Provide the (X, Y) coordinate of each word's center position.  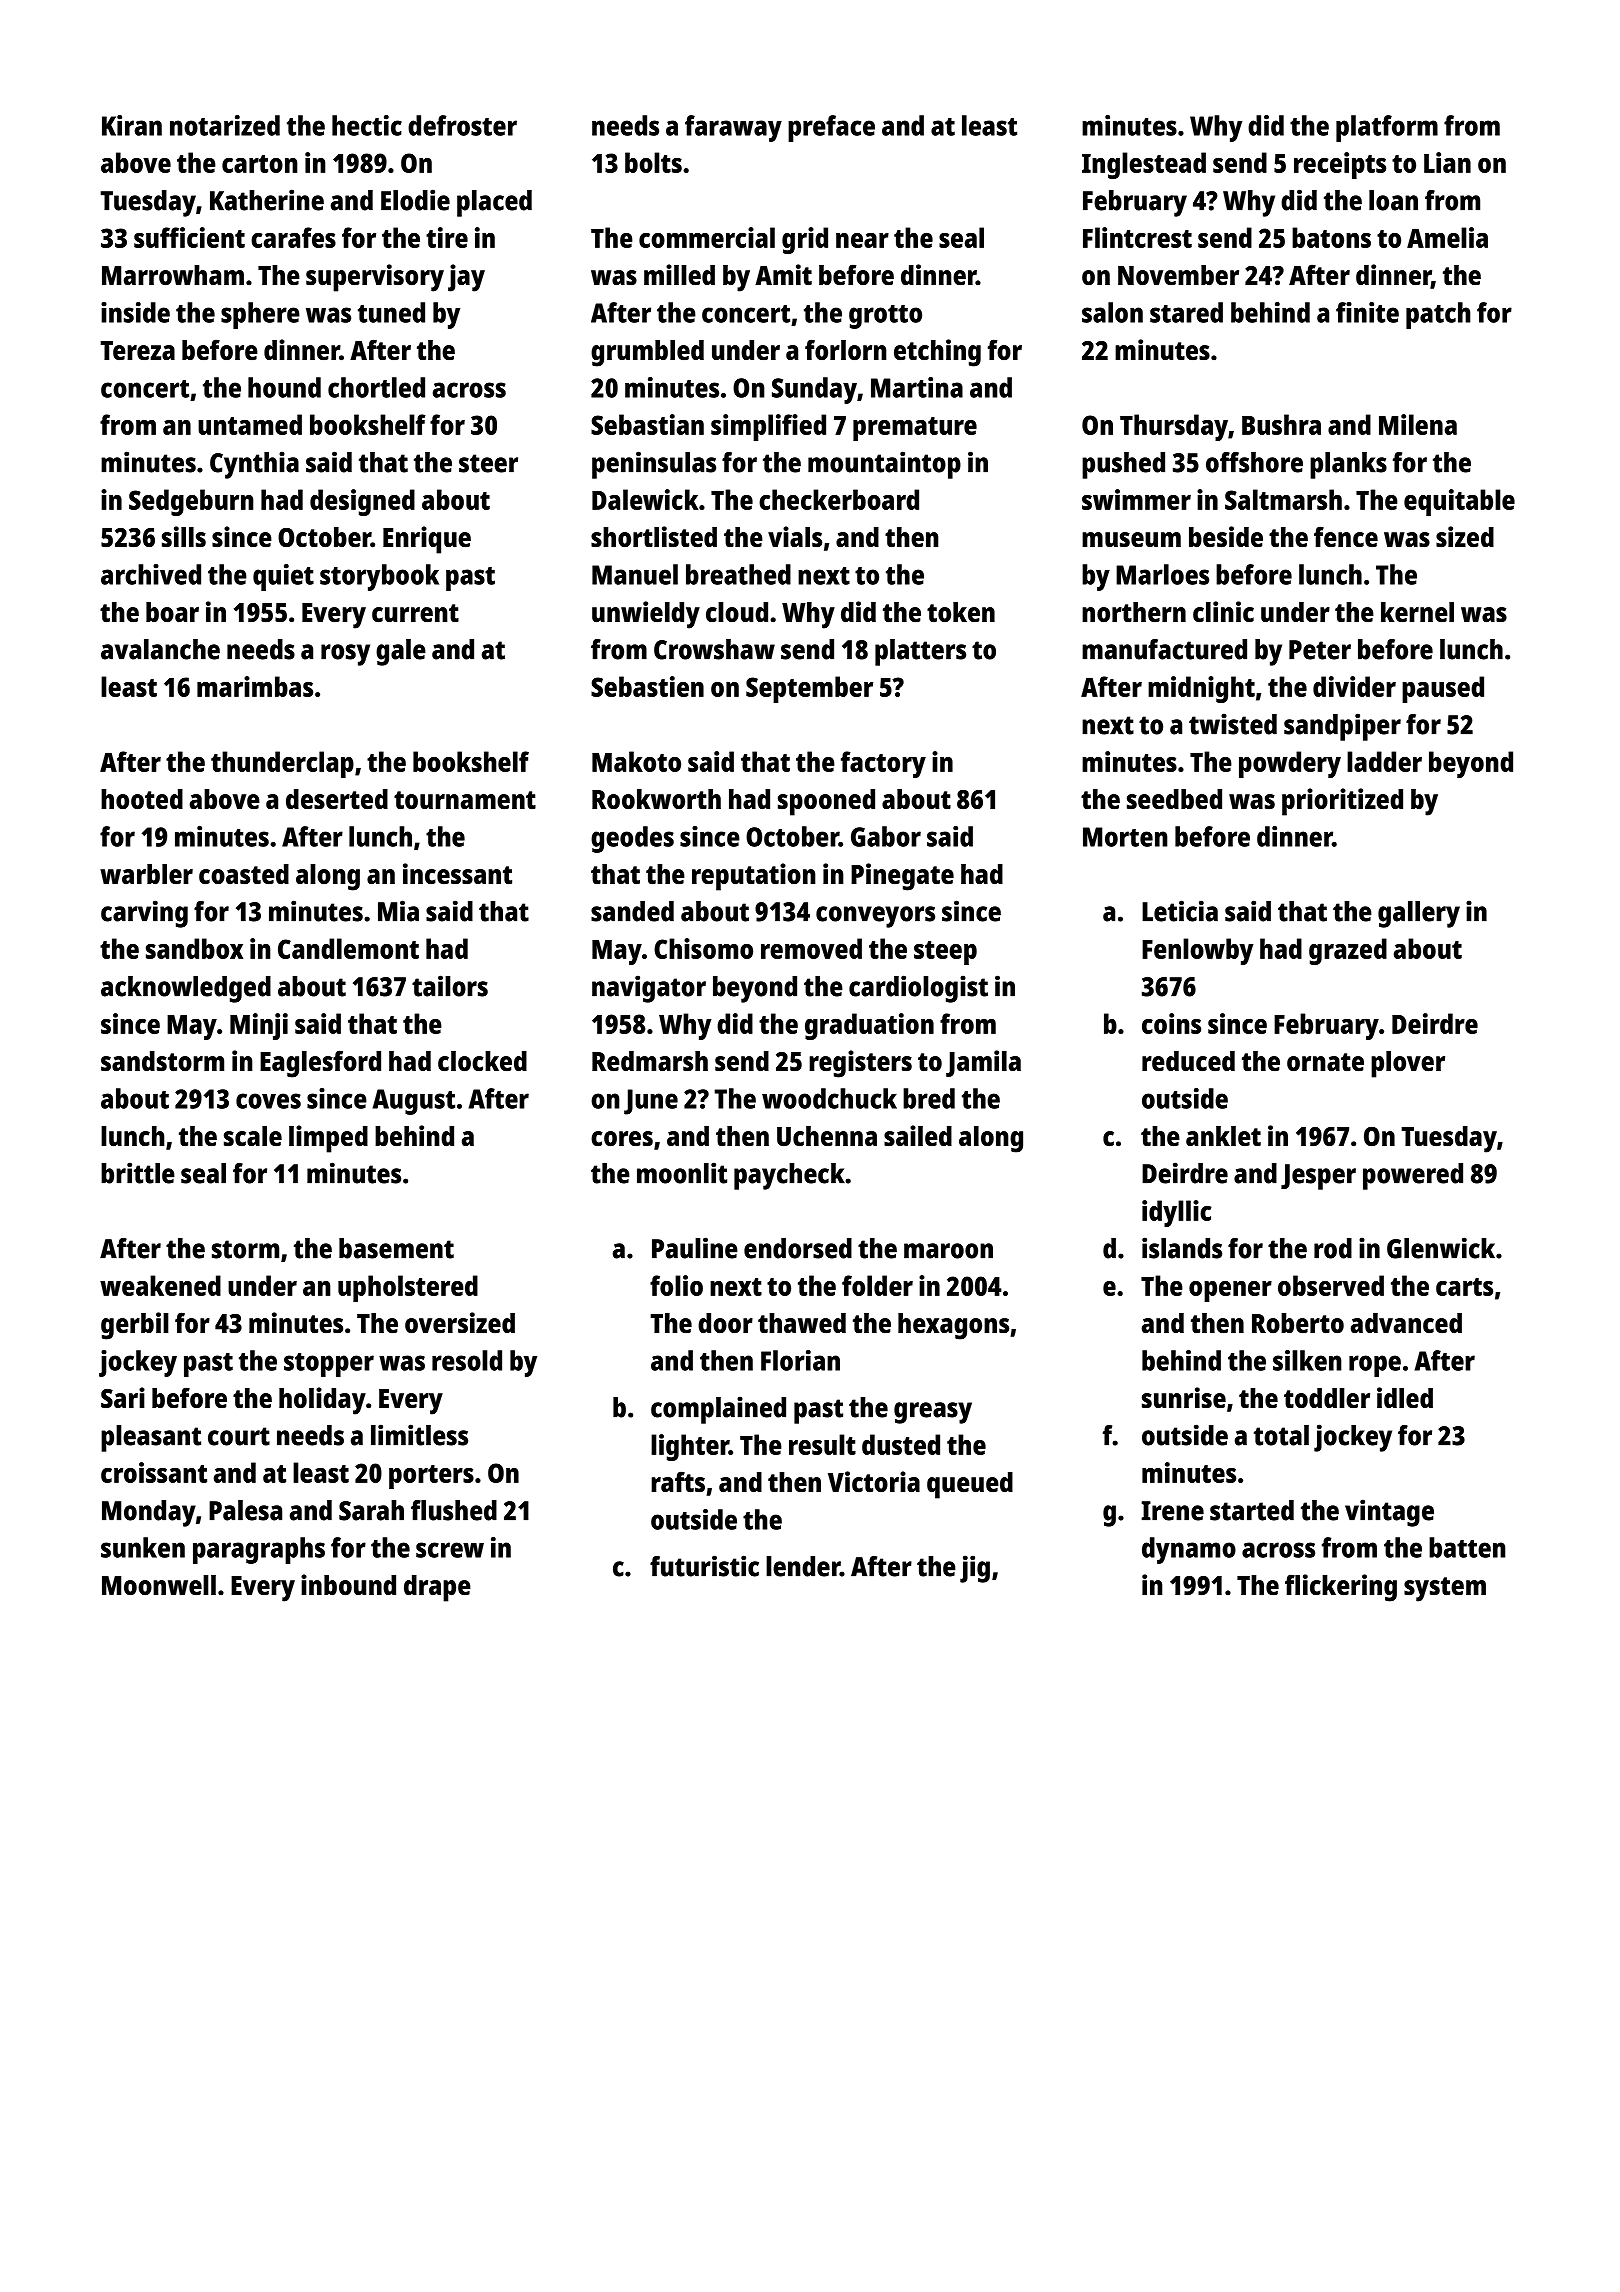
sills (184, 536)
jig (975, 1569)
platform (1387, 128)
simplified (768, 427)
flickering (1341, 1588)
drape (437, 1588)
